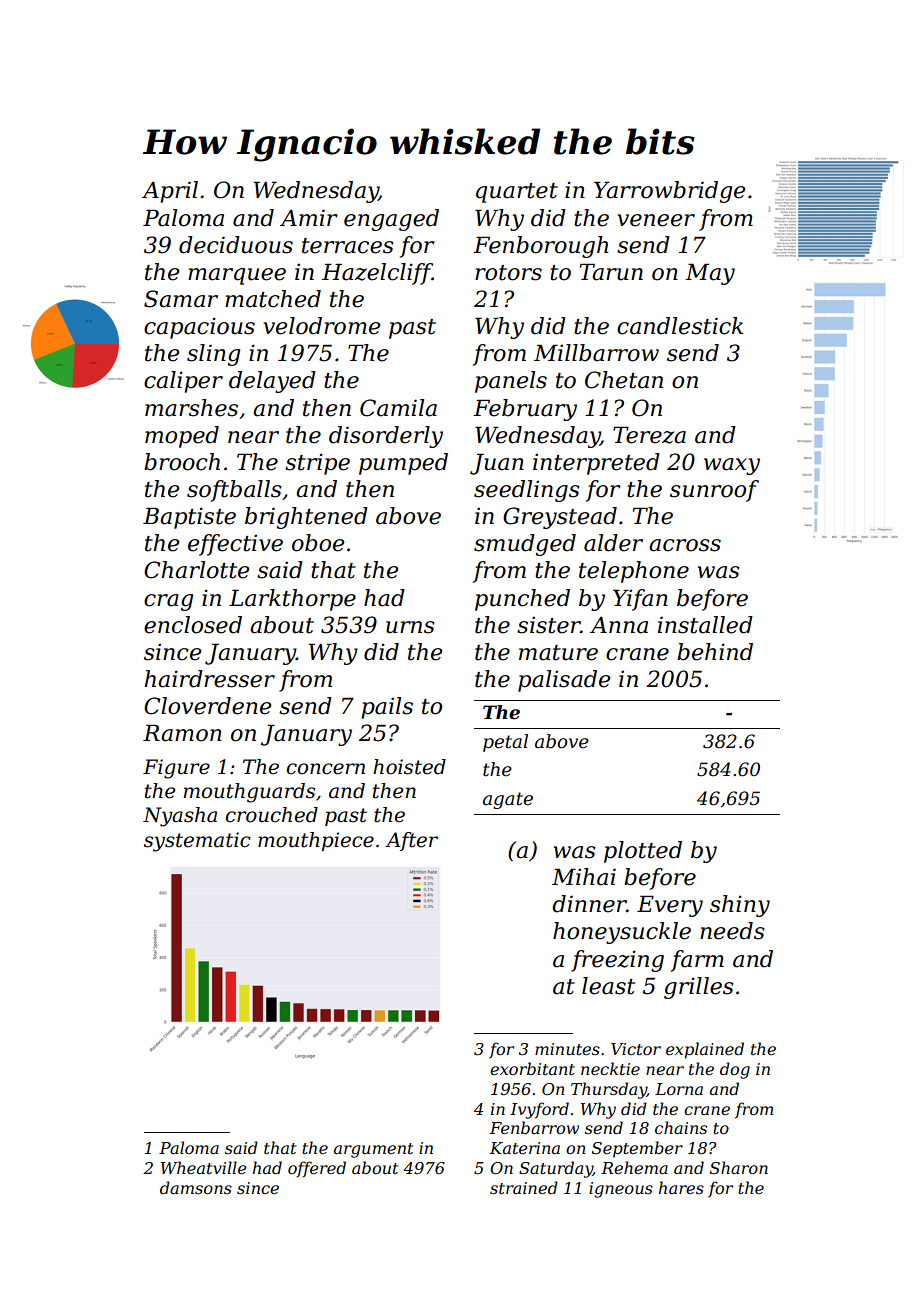  What do you see at coordinates (391, 220) in the screenshot?
I see `engaged` at bounding box center [391, 220].
